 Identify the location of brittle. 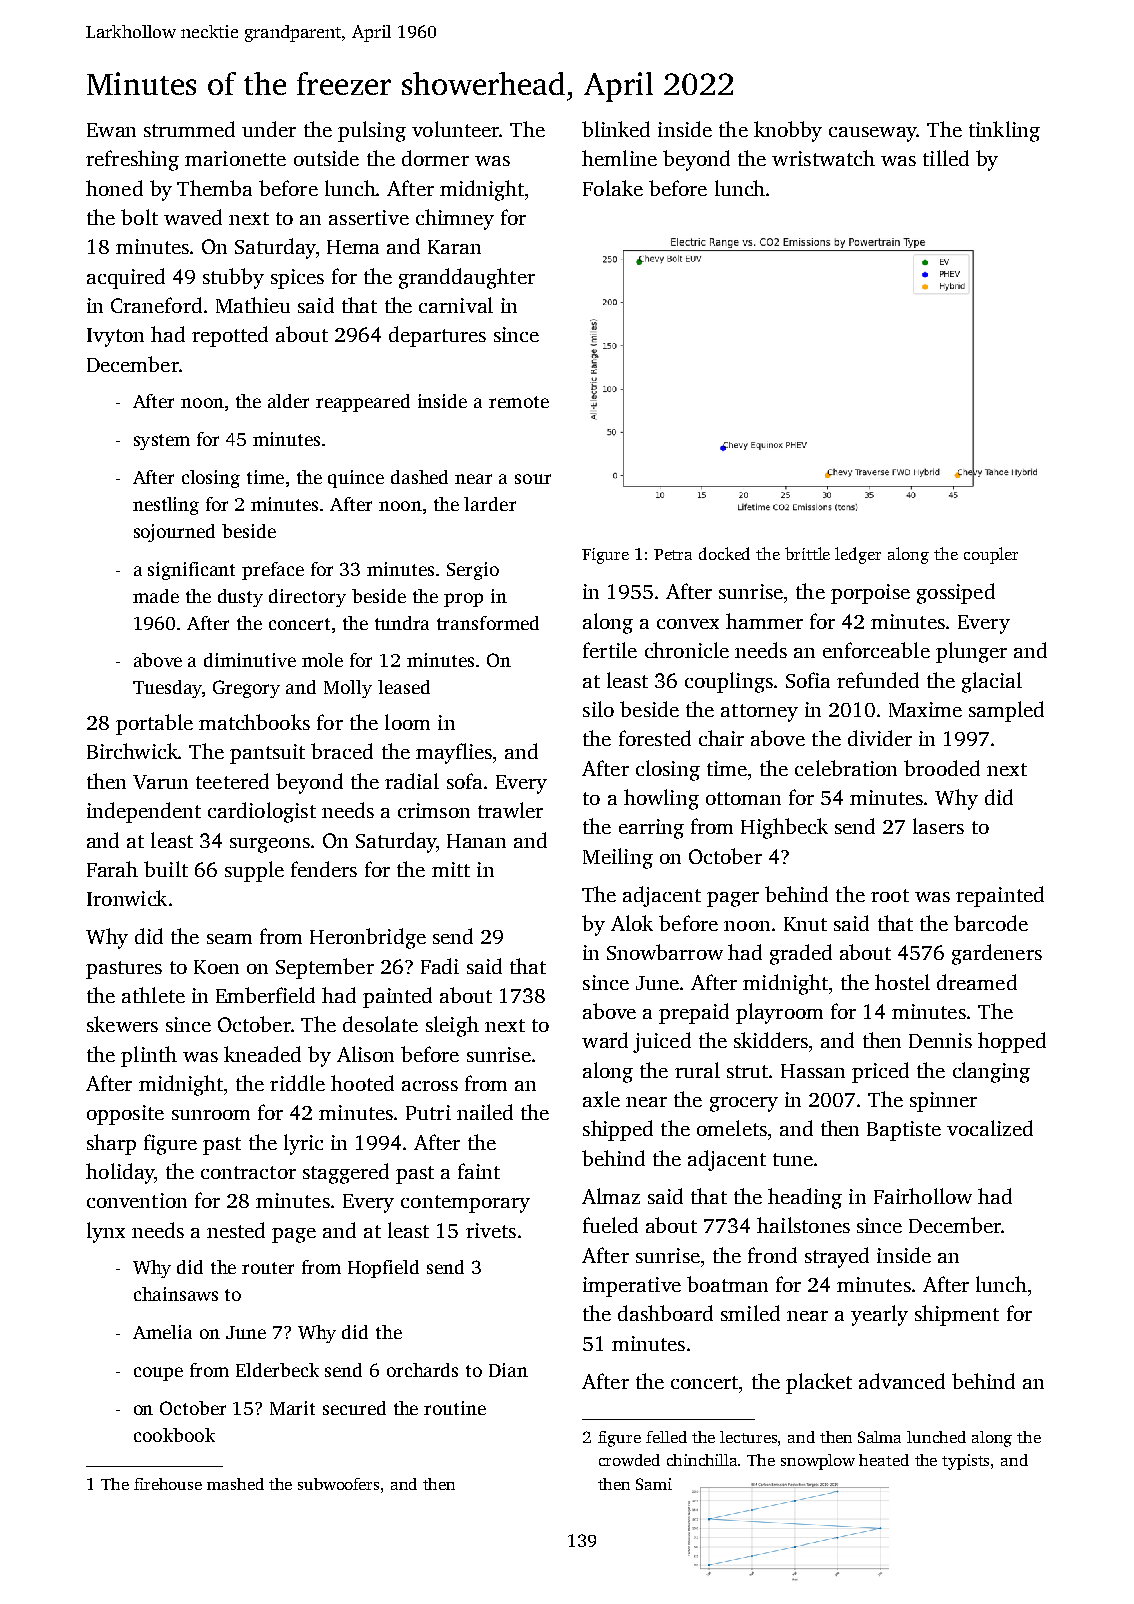
(807, 553).
